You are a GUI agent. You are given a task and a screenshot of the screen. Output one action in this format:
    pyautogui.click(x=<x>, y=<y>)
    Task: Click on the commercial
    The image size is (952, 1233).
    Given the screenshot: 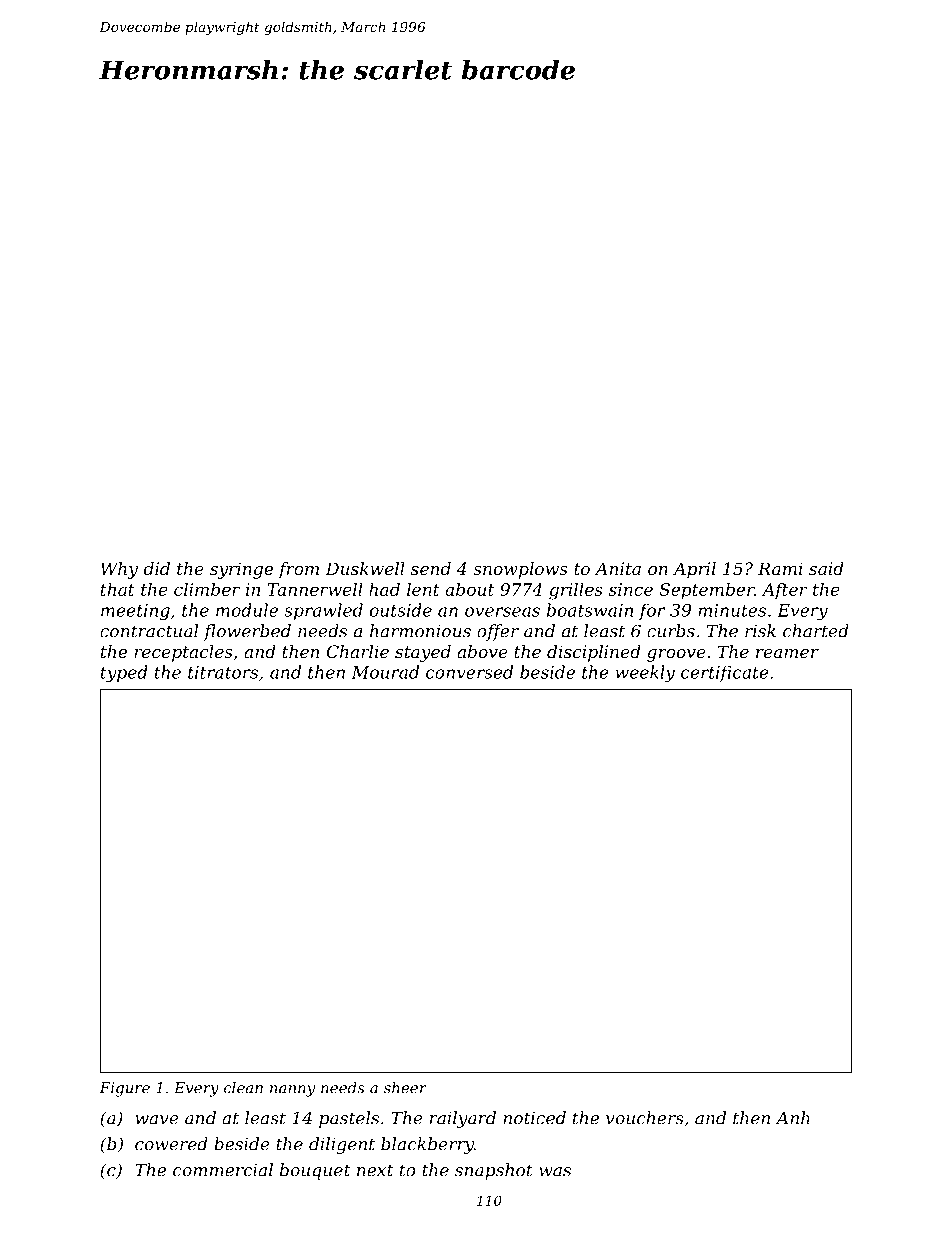 What is the action you would take?
    pyautogui.click(x=223, y=1170)
